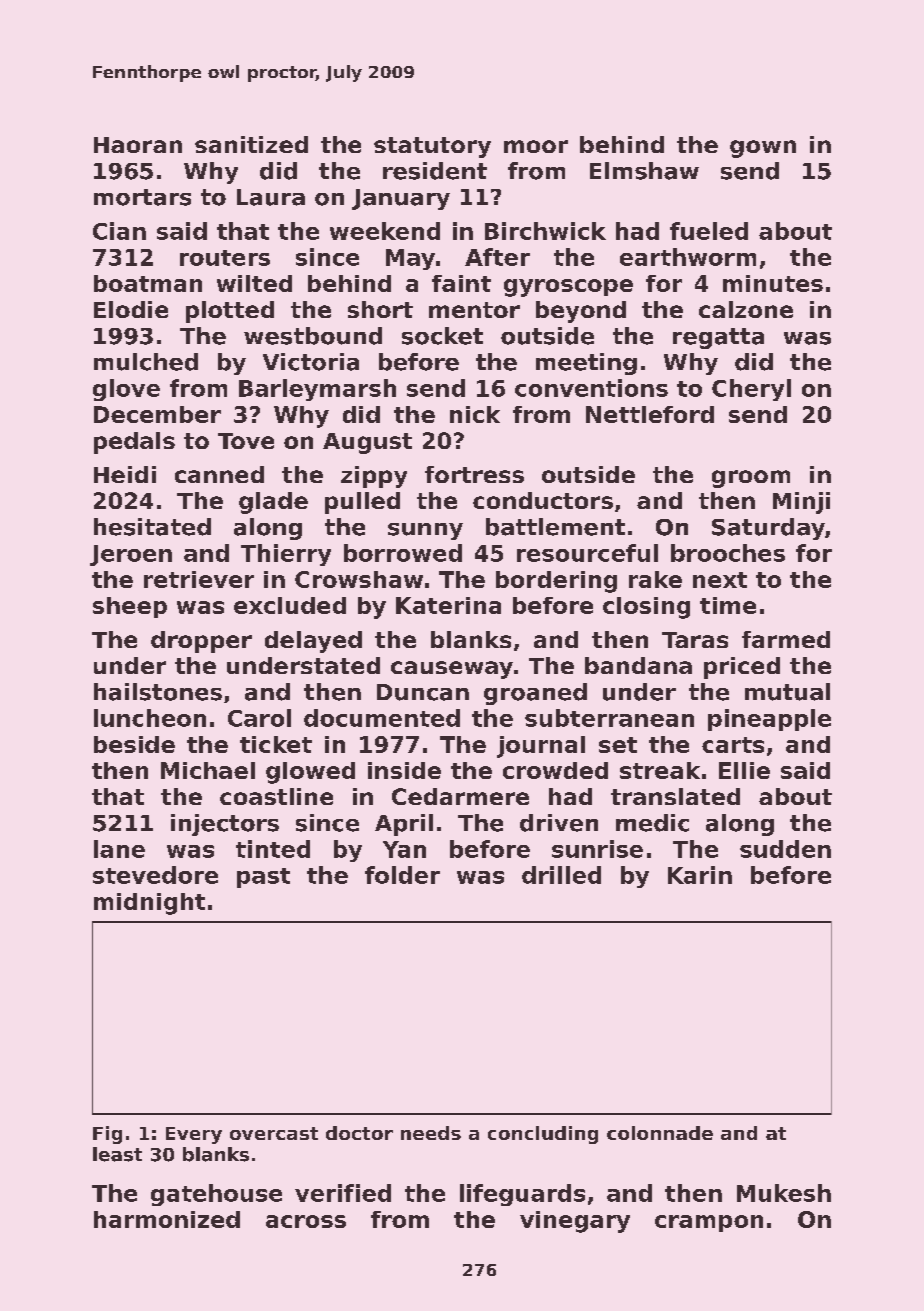 The image size is (924, 1311). I want to click on past, so click(263, 878).
